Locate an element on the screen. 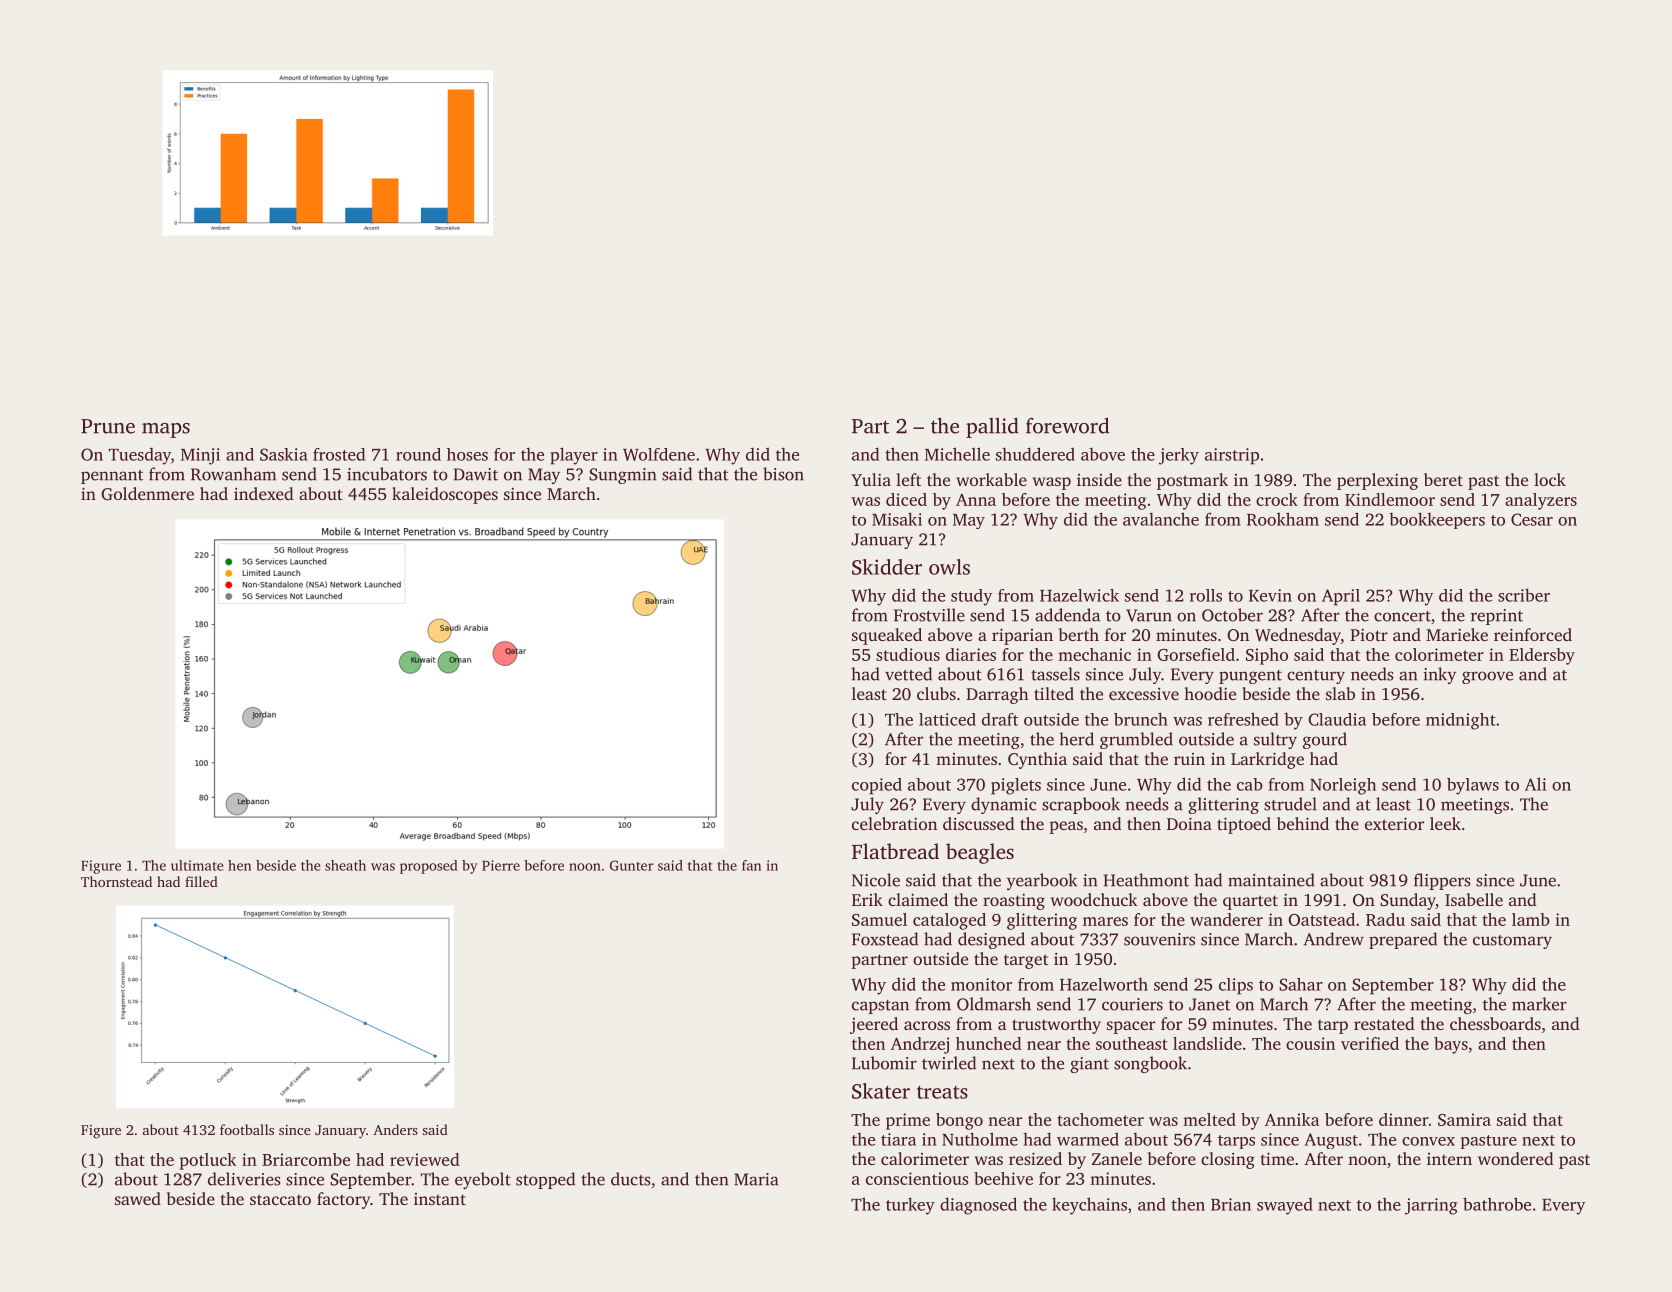  indexed is located at coordinates (264, 493).
